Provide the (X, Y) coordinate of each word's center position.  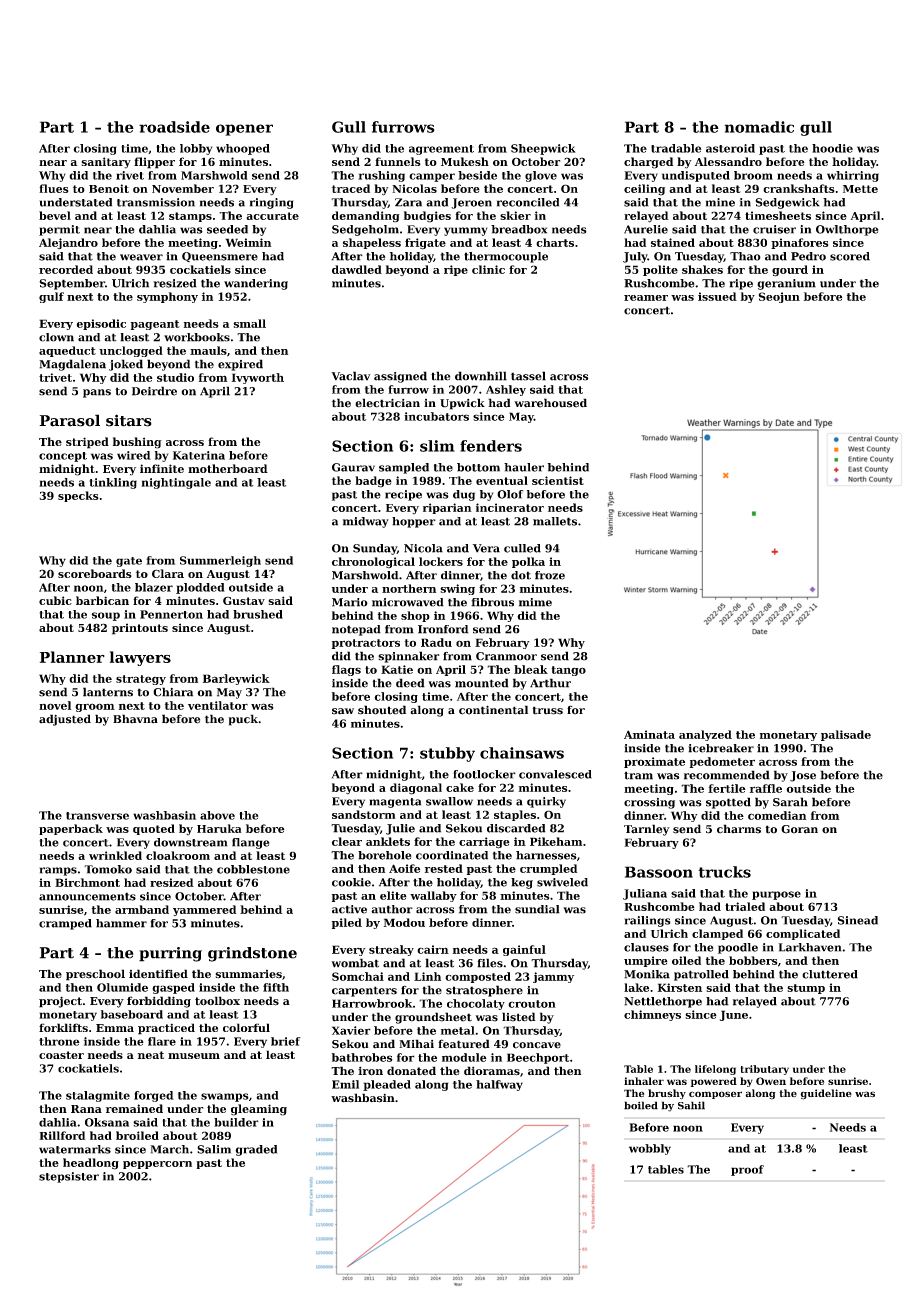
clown (56, 337)
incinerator (510, 507)
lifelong (715, 1070)
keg (522, 883)
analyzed (705, 735)
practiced (166, 1029)
